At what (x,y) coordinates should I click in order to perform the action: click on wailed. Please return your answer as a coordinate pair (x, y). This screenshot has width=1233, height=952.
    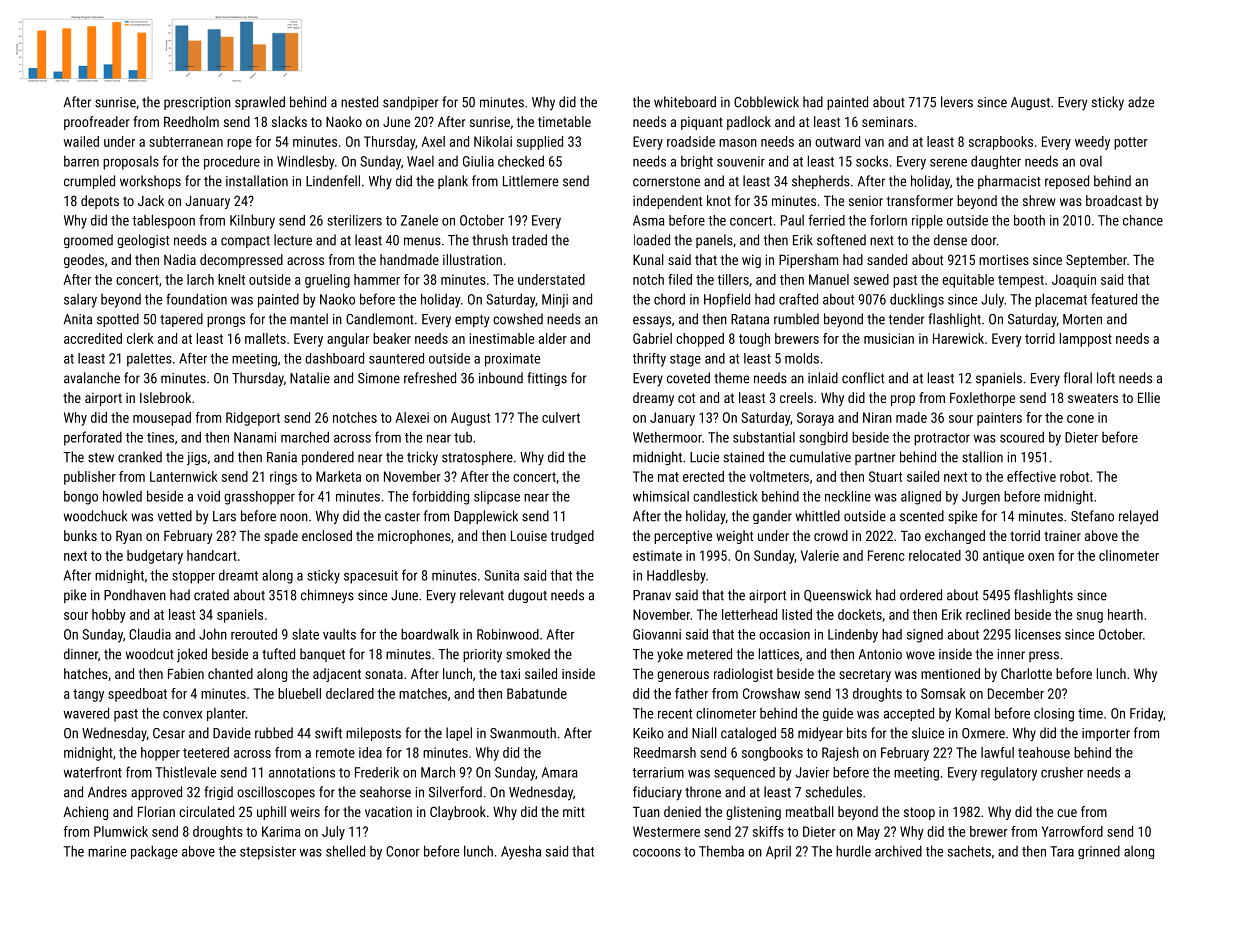
    Looking at the image, I should click on (81, 141).
